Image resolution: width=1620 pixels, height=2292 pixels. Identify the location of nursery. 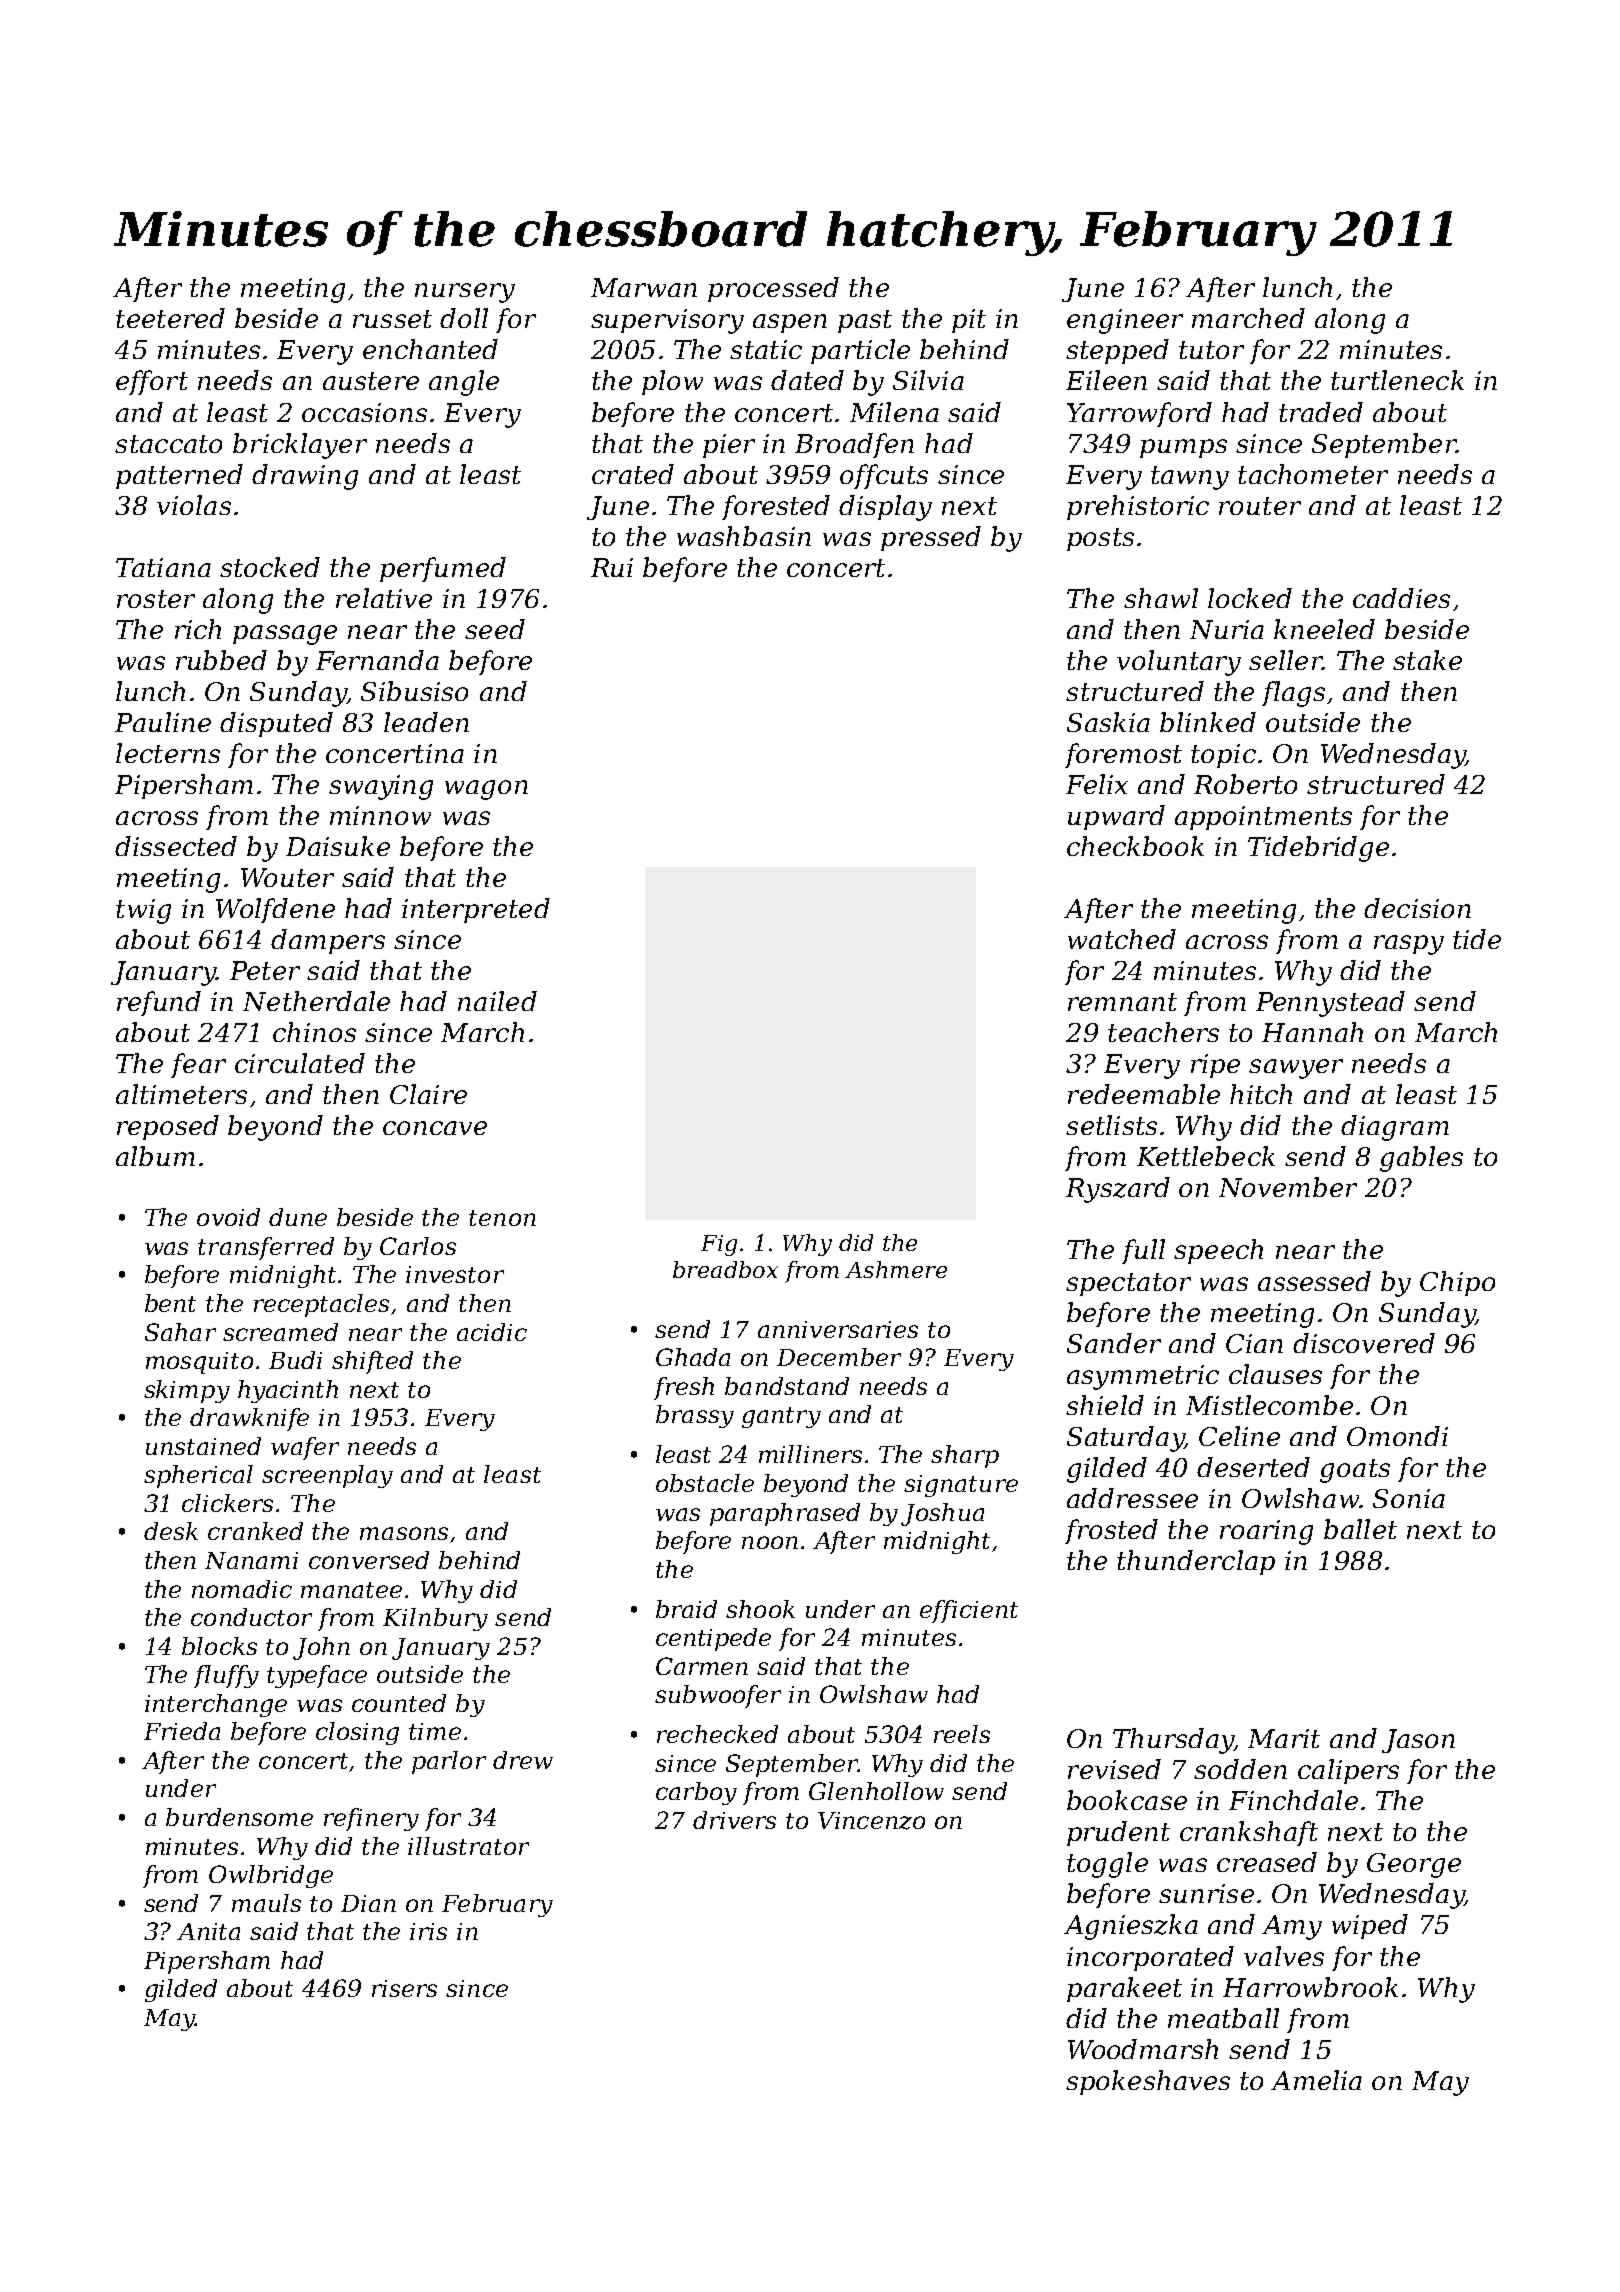
(465, 293).
